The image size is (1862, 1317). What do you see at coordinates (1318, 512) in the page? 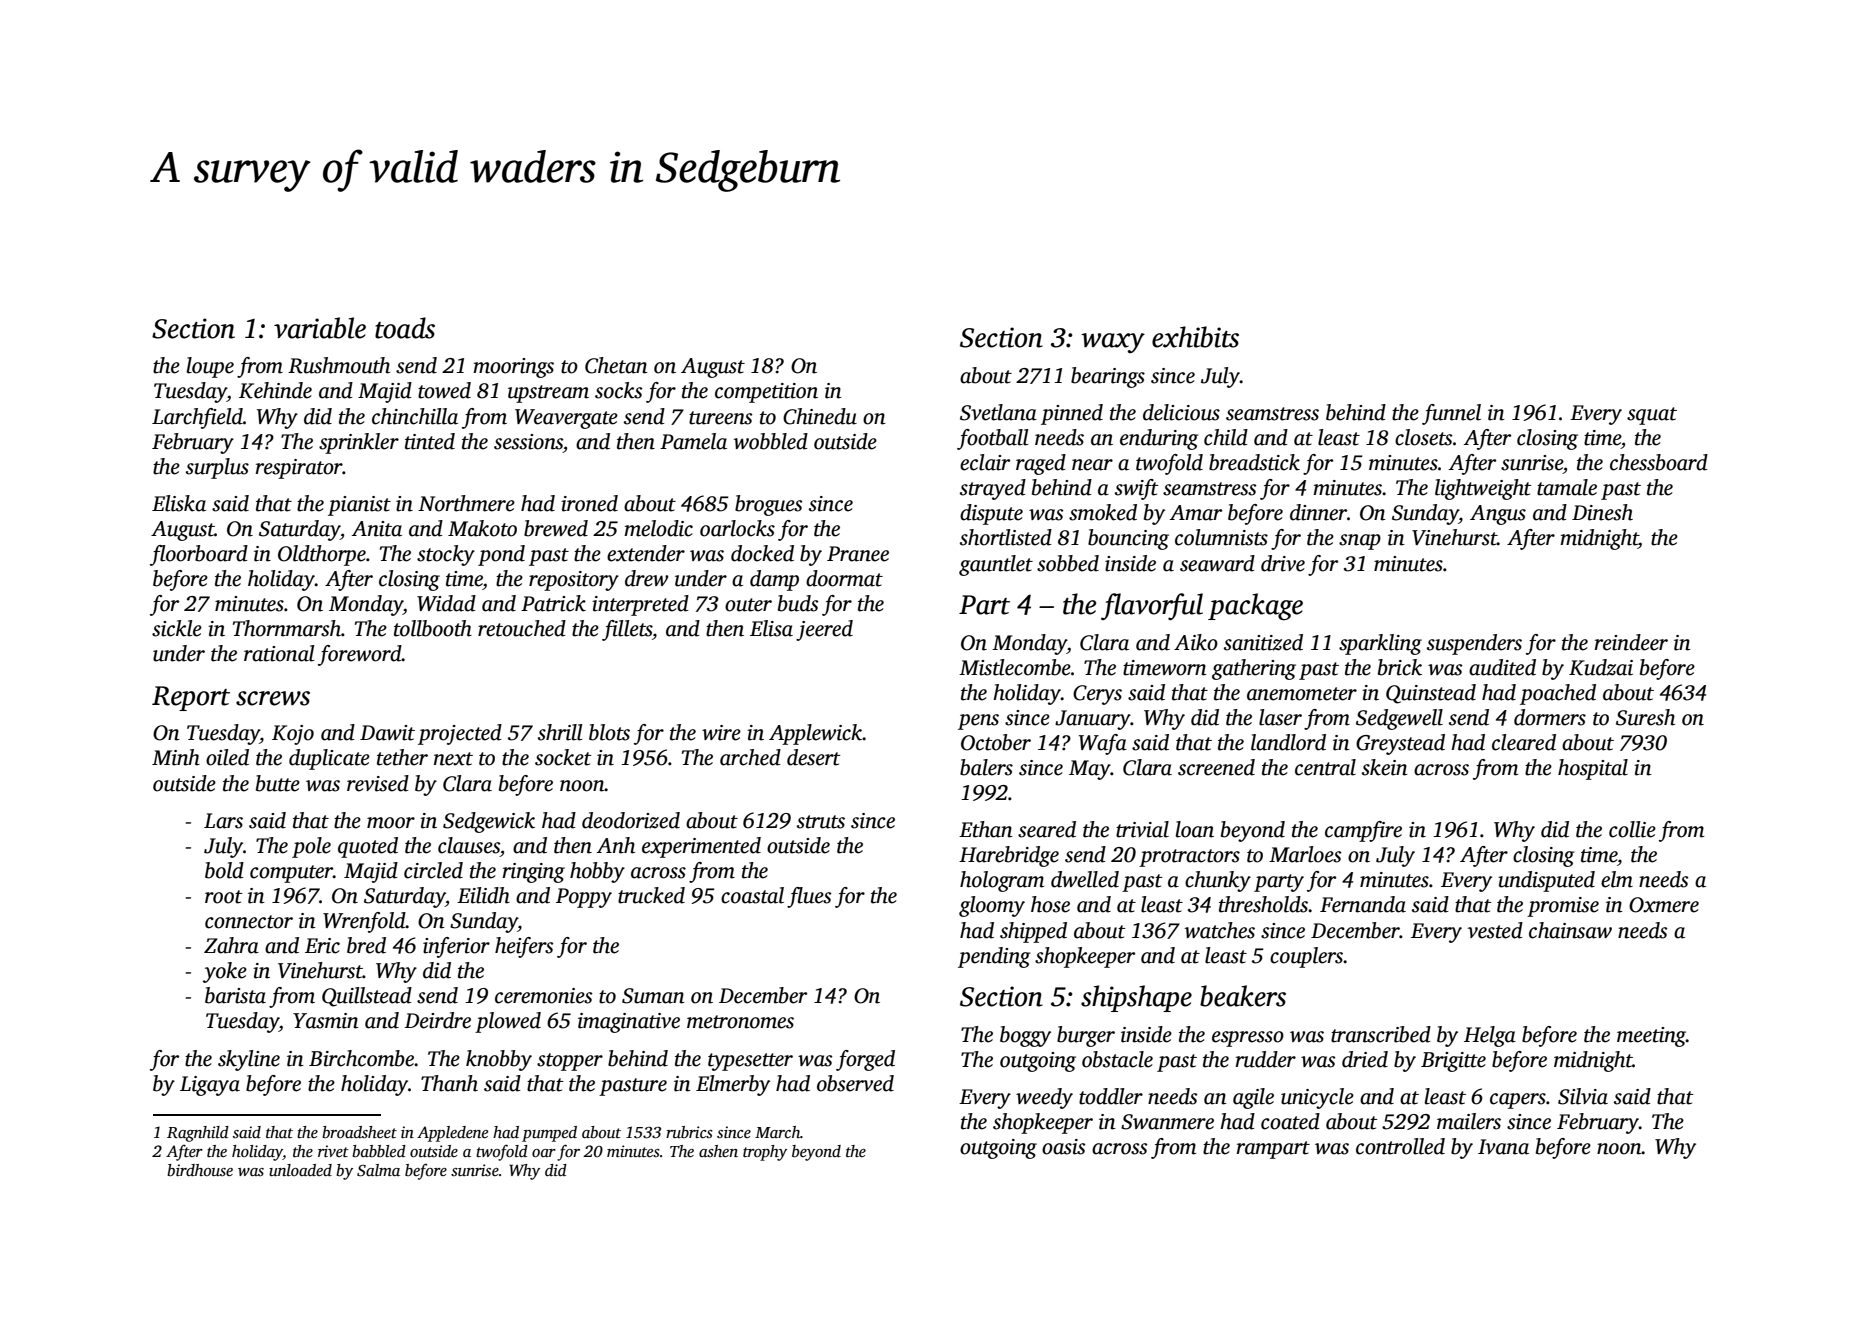
I see `dinner` at bounding box center [1318, 512].
